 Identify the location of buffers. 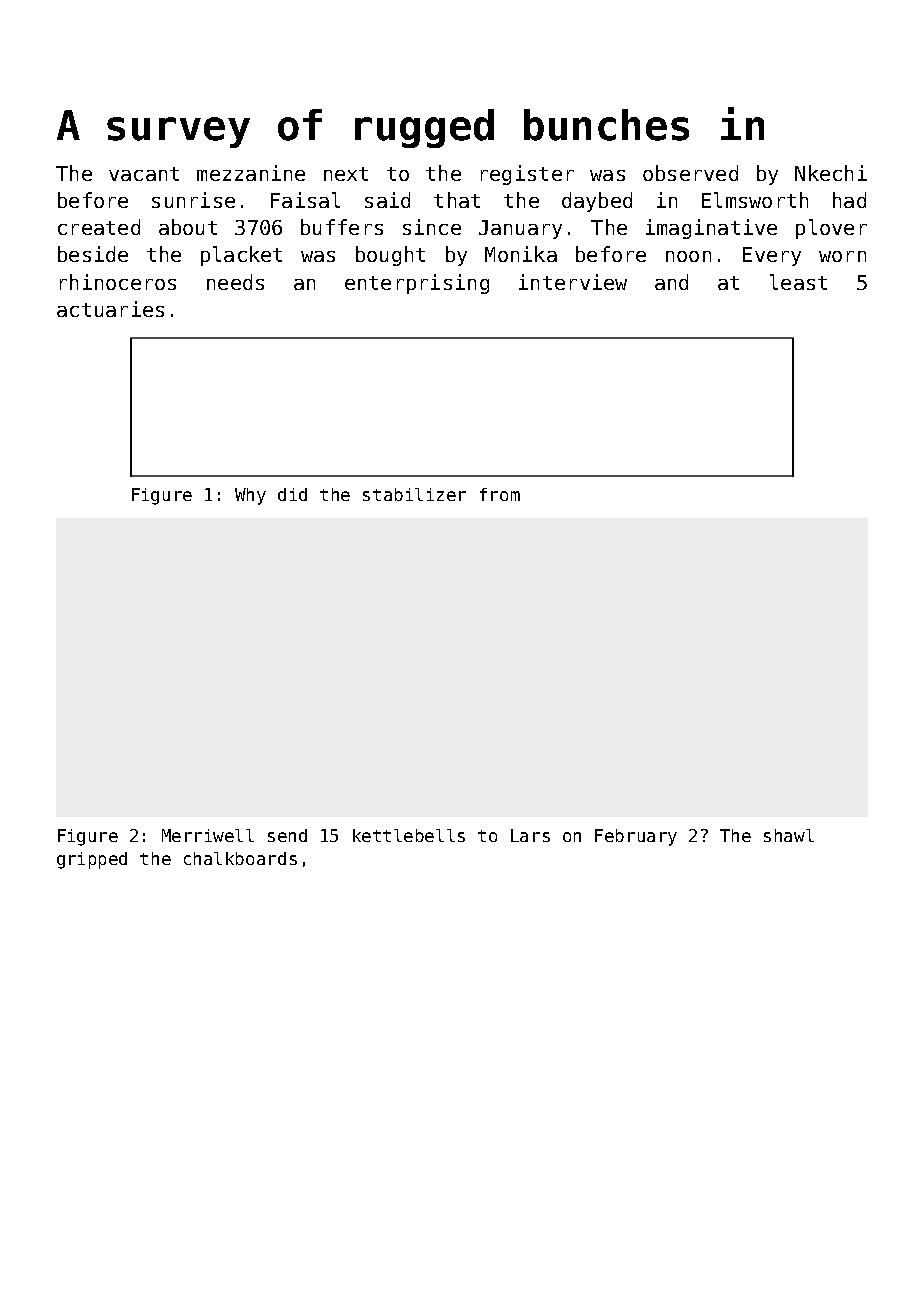
(342, 227).
